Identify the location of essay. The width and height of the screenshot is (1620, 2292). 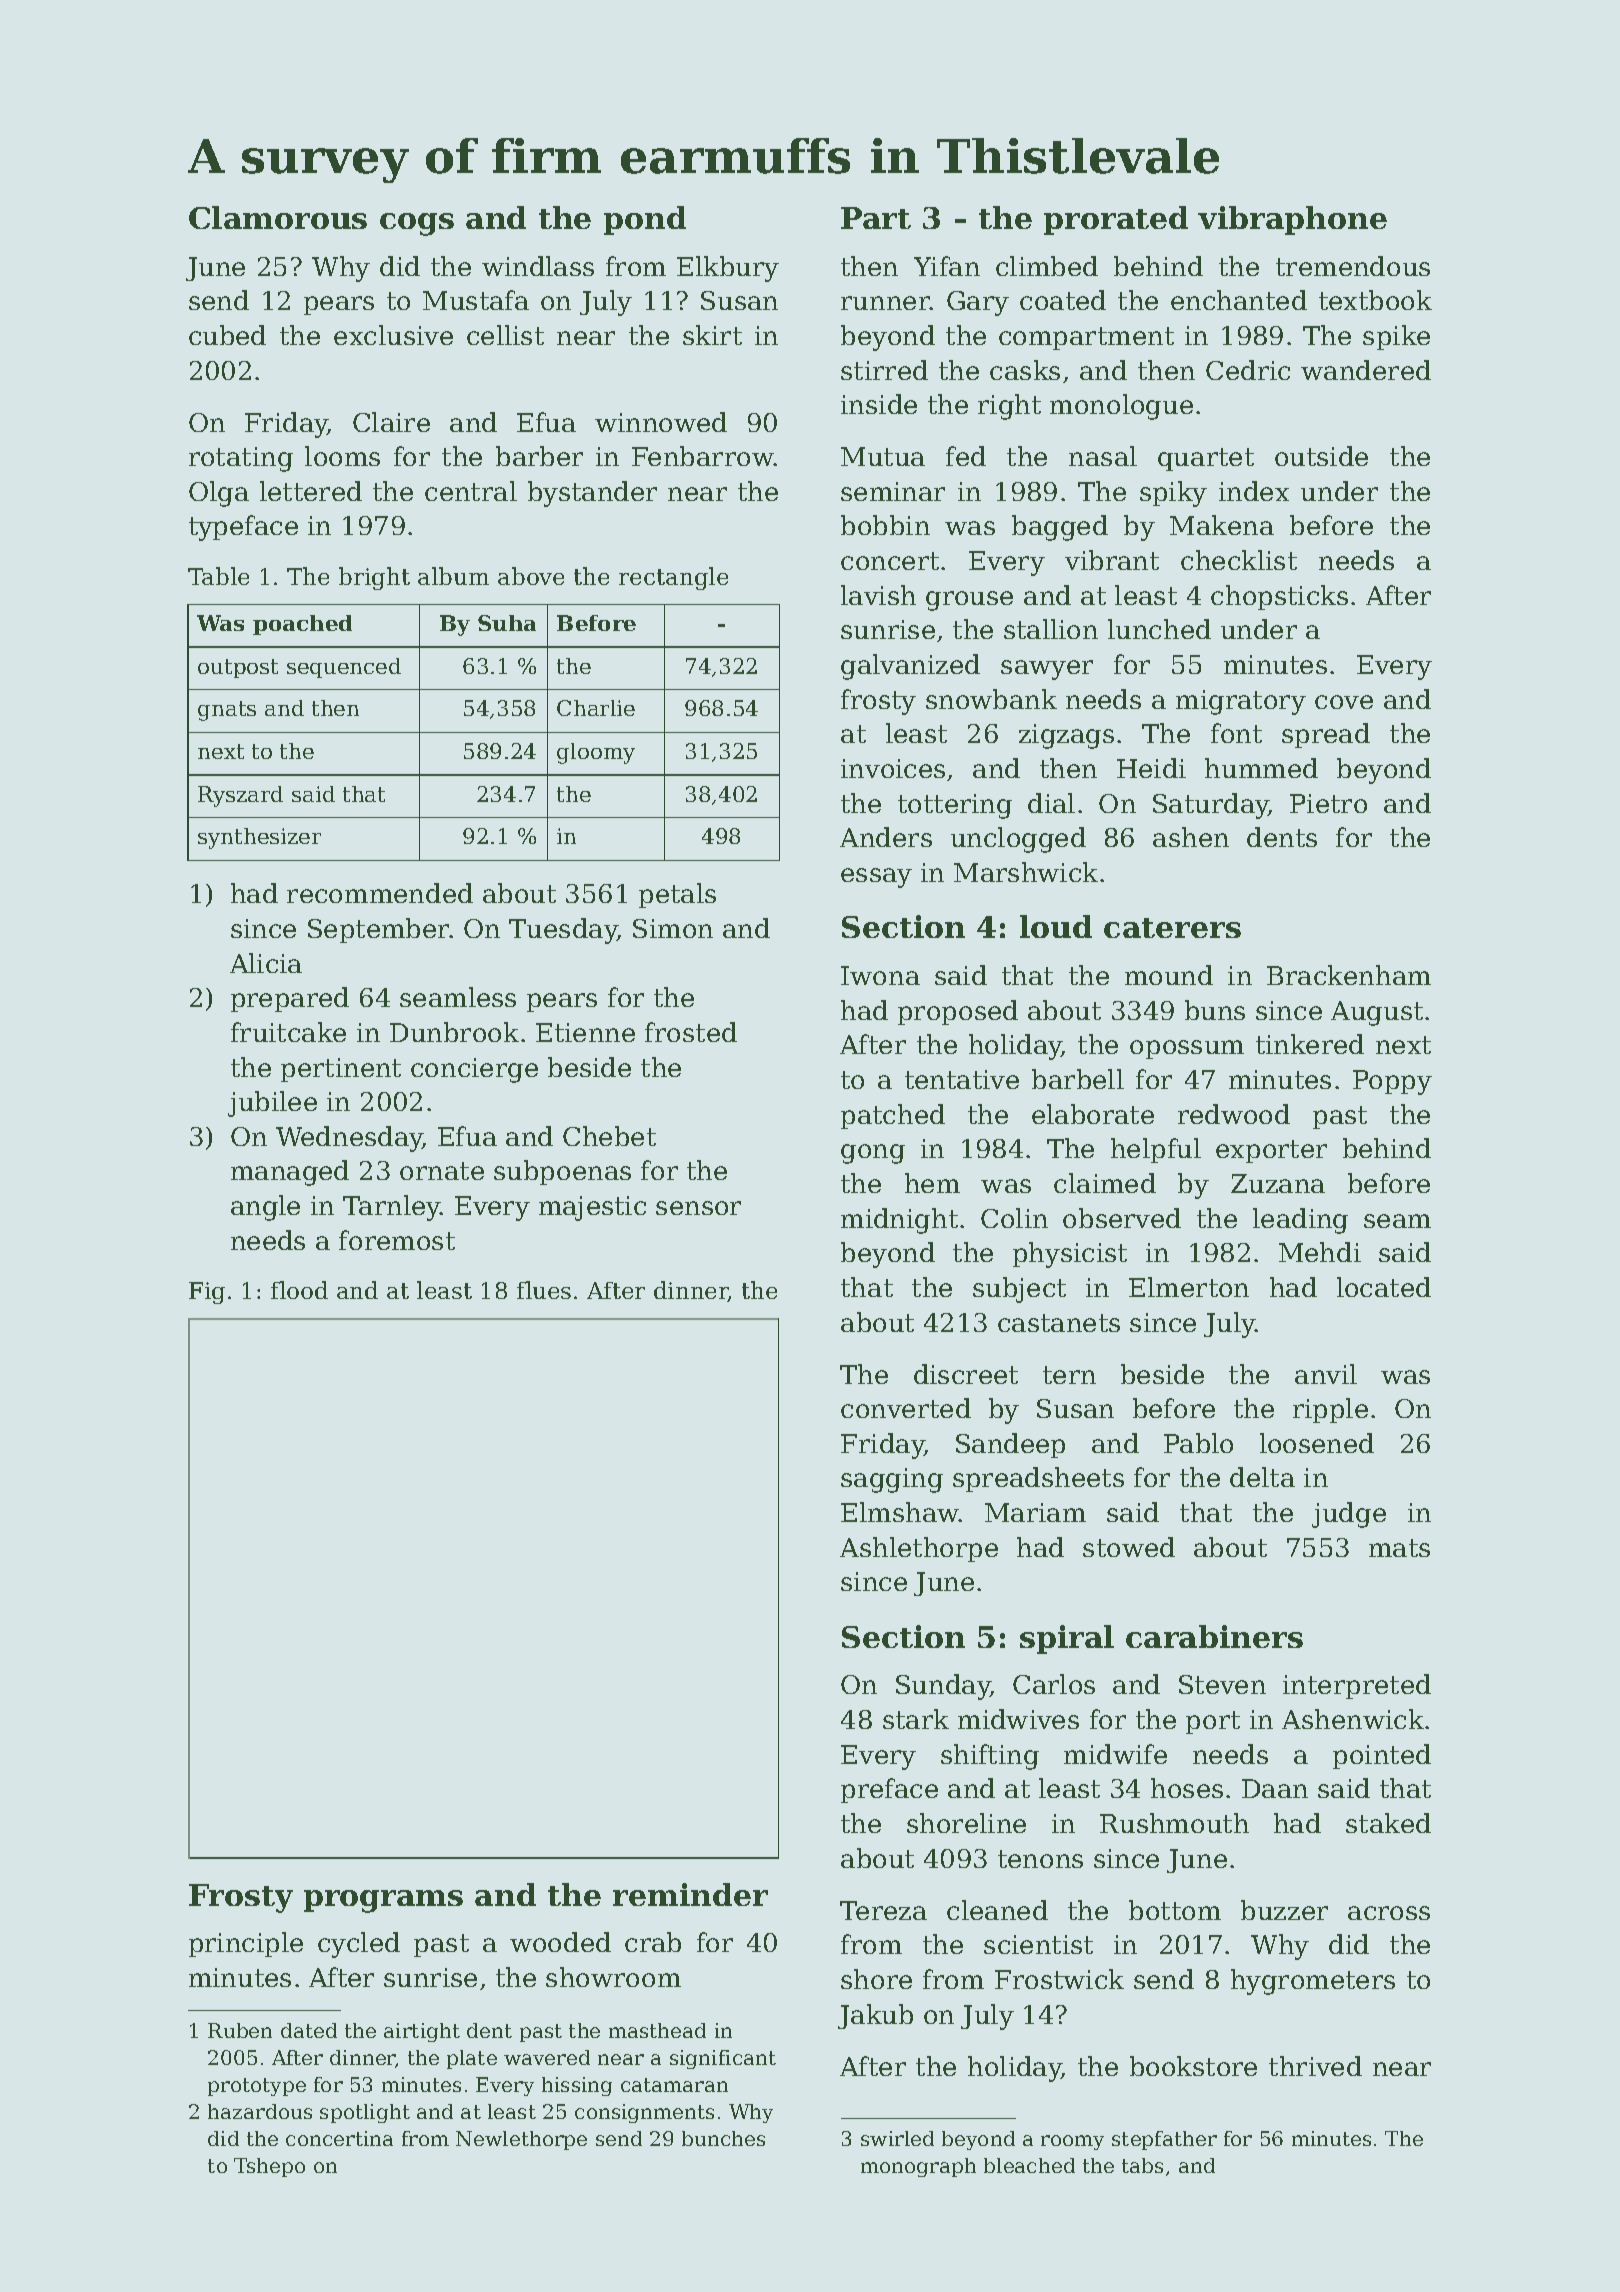
(876, 878).
